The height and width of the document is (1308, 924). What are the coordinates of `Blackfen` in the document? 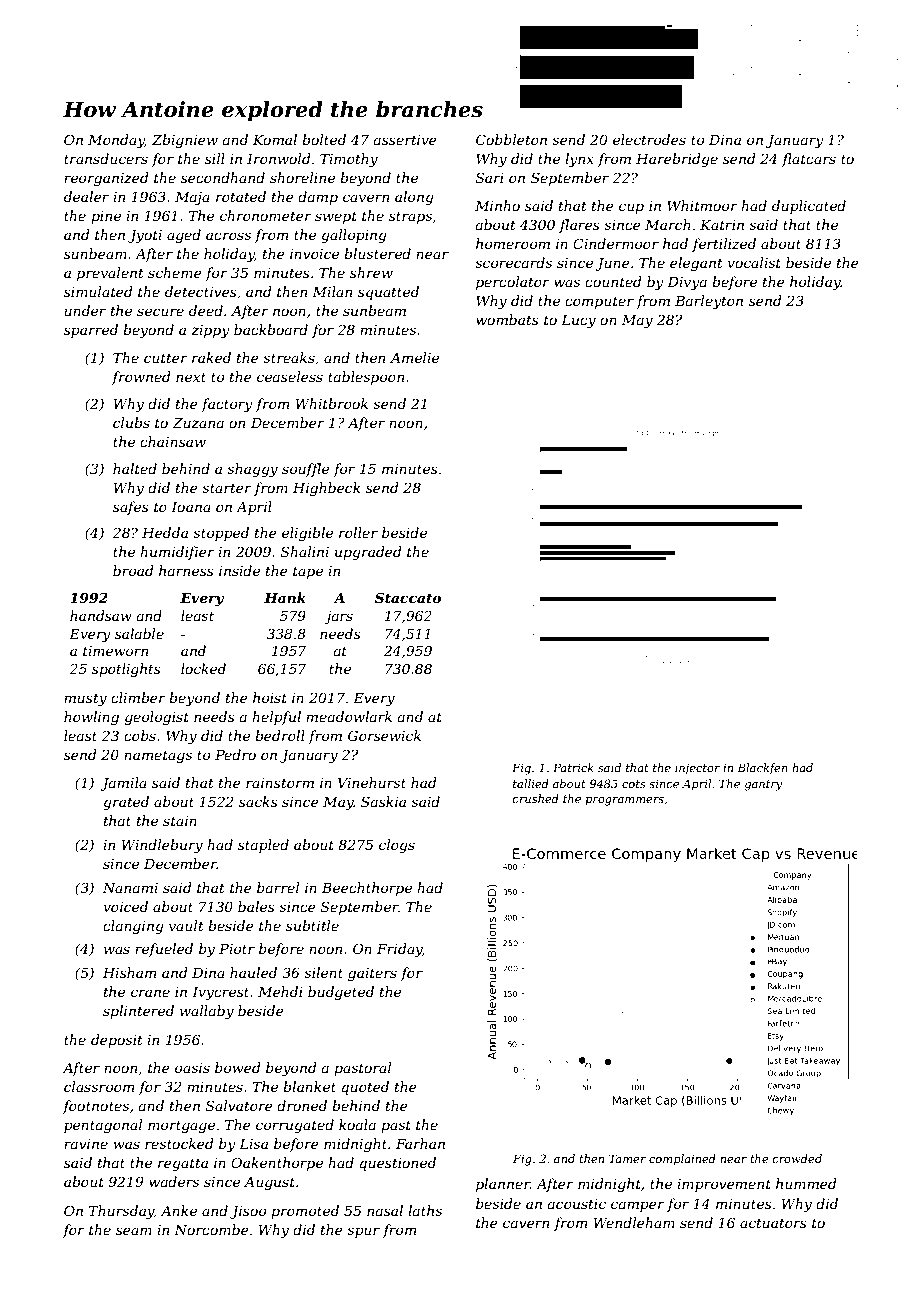 It's located at (762, 769).
